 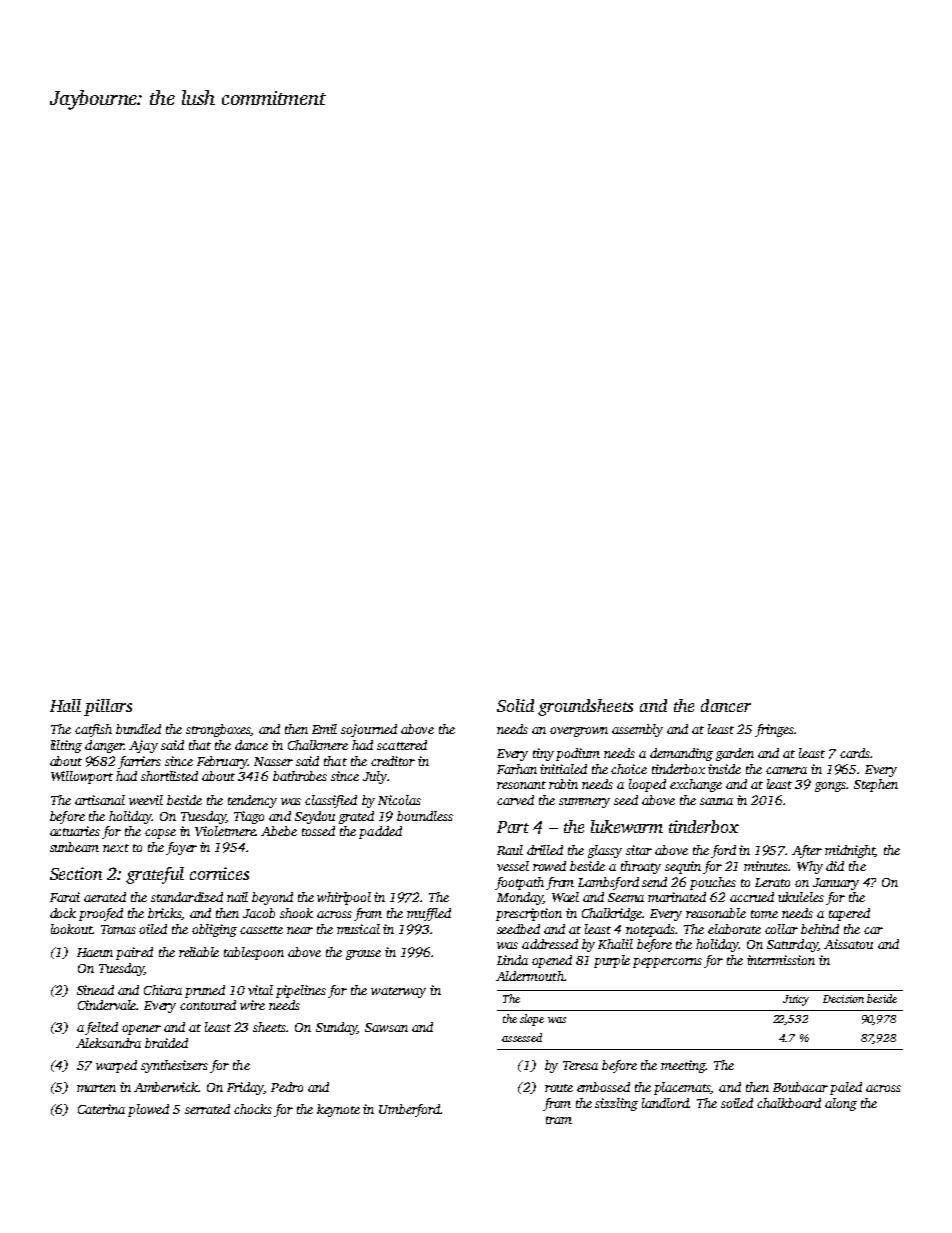 What do you see at coordinates (66, 746) in the screenshot?
I see `lilting` at bounding box center [66, 746].
